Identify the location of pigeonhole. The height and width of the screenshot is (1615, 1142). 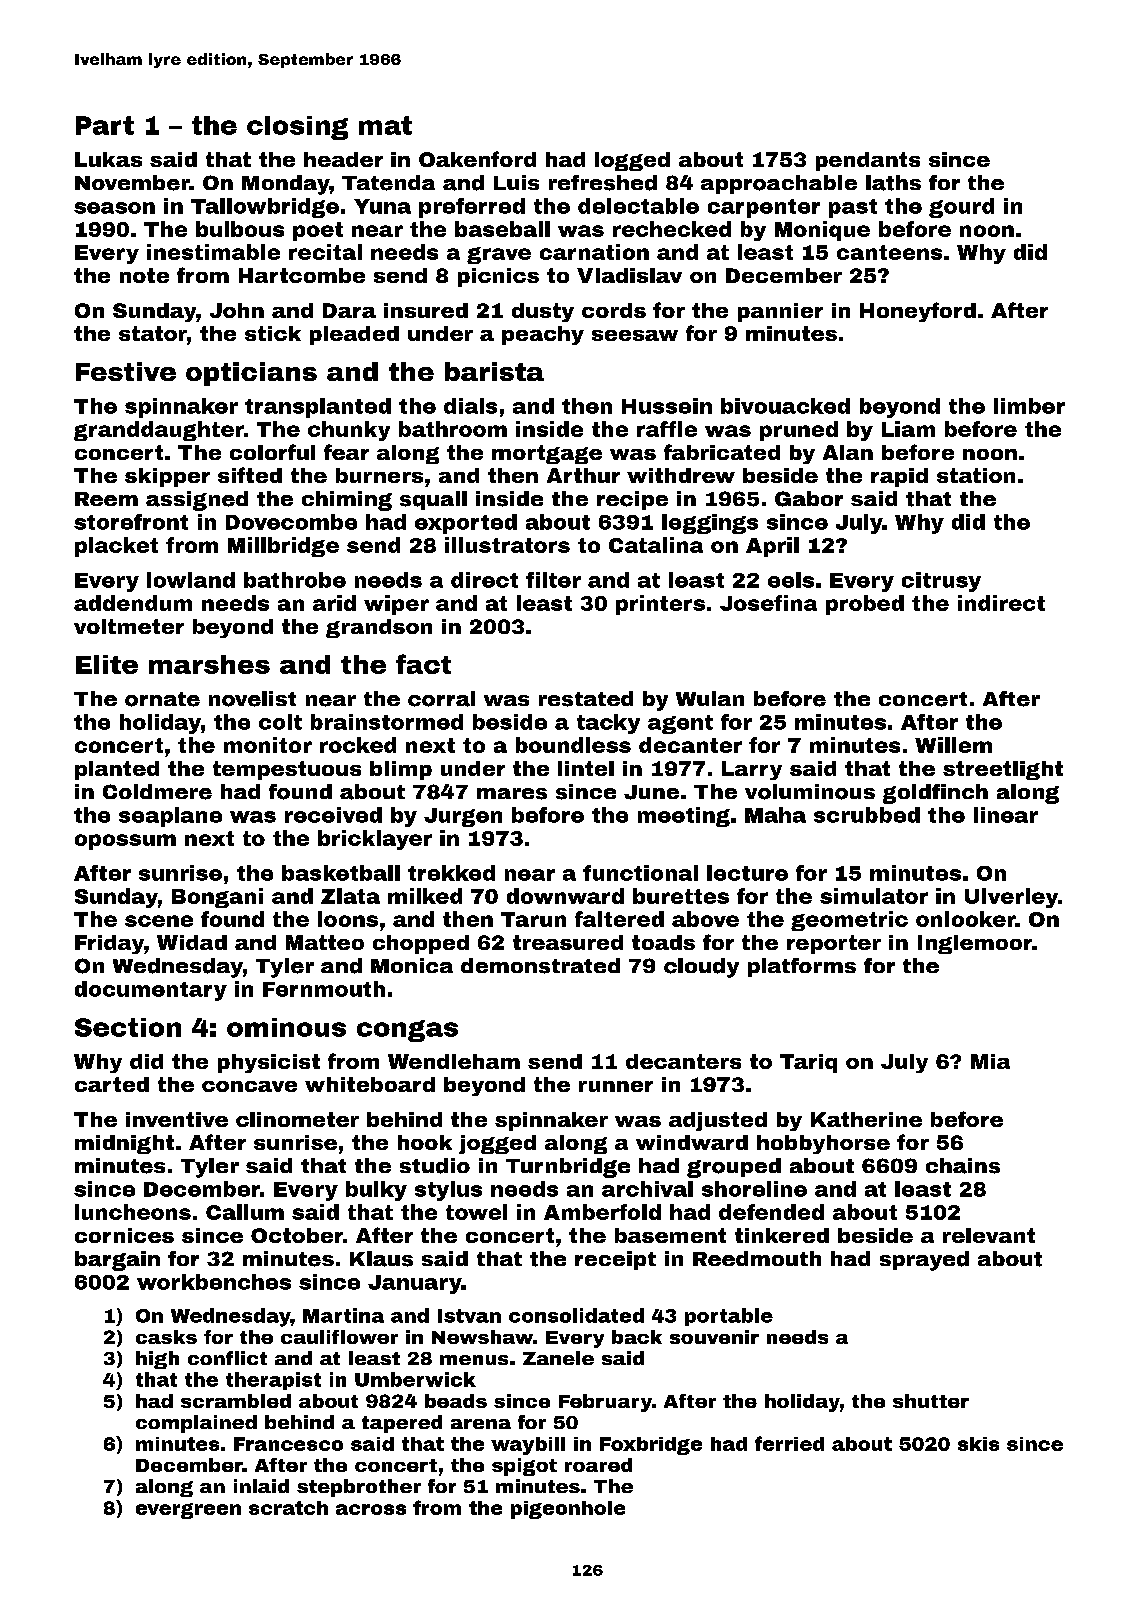
(568, 1510).
